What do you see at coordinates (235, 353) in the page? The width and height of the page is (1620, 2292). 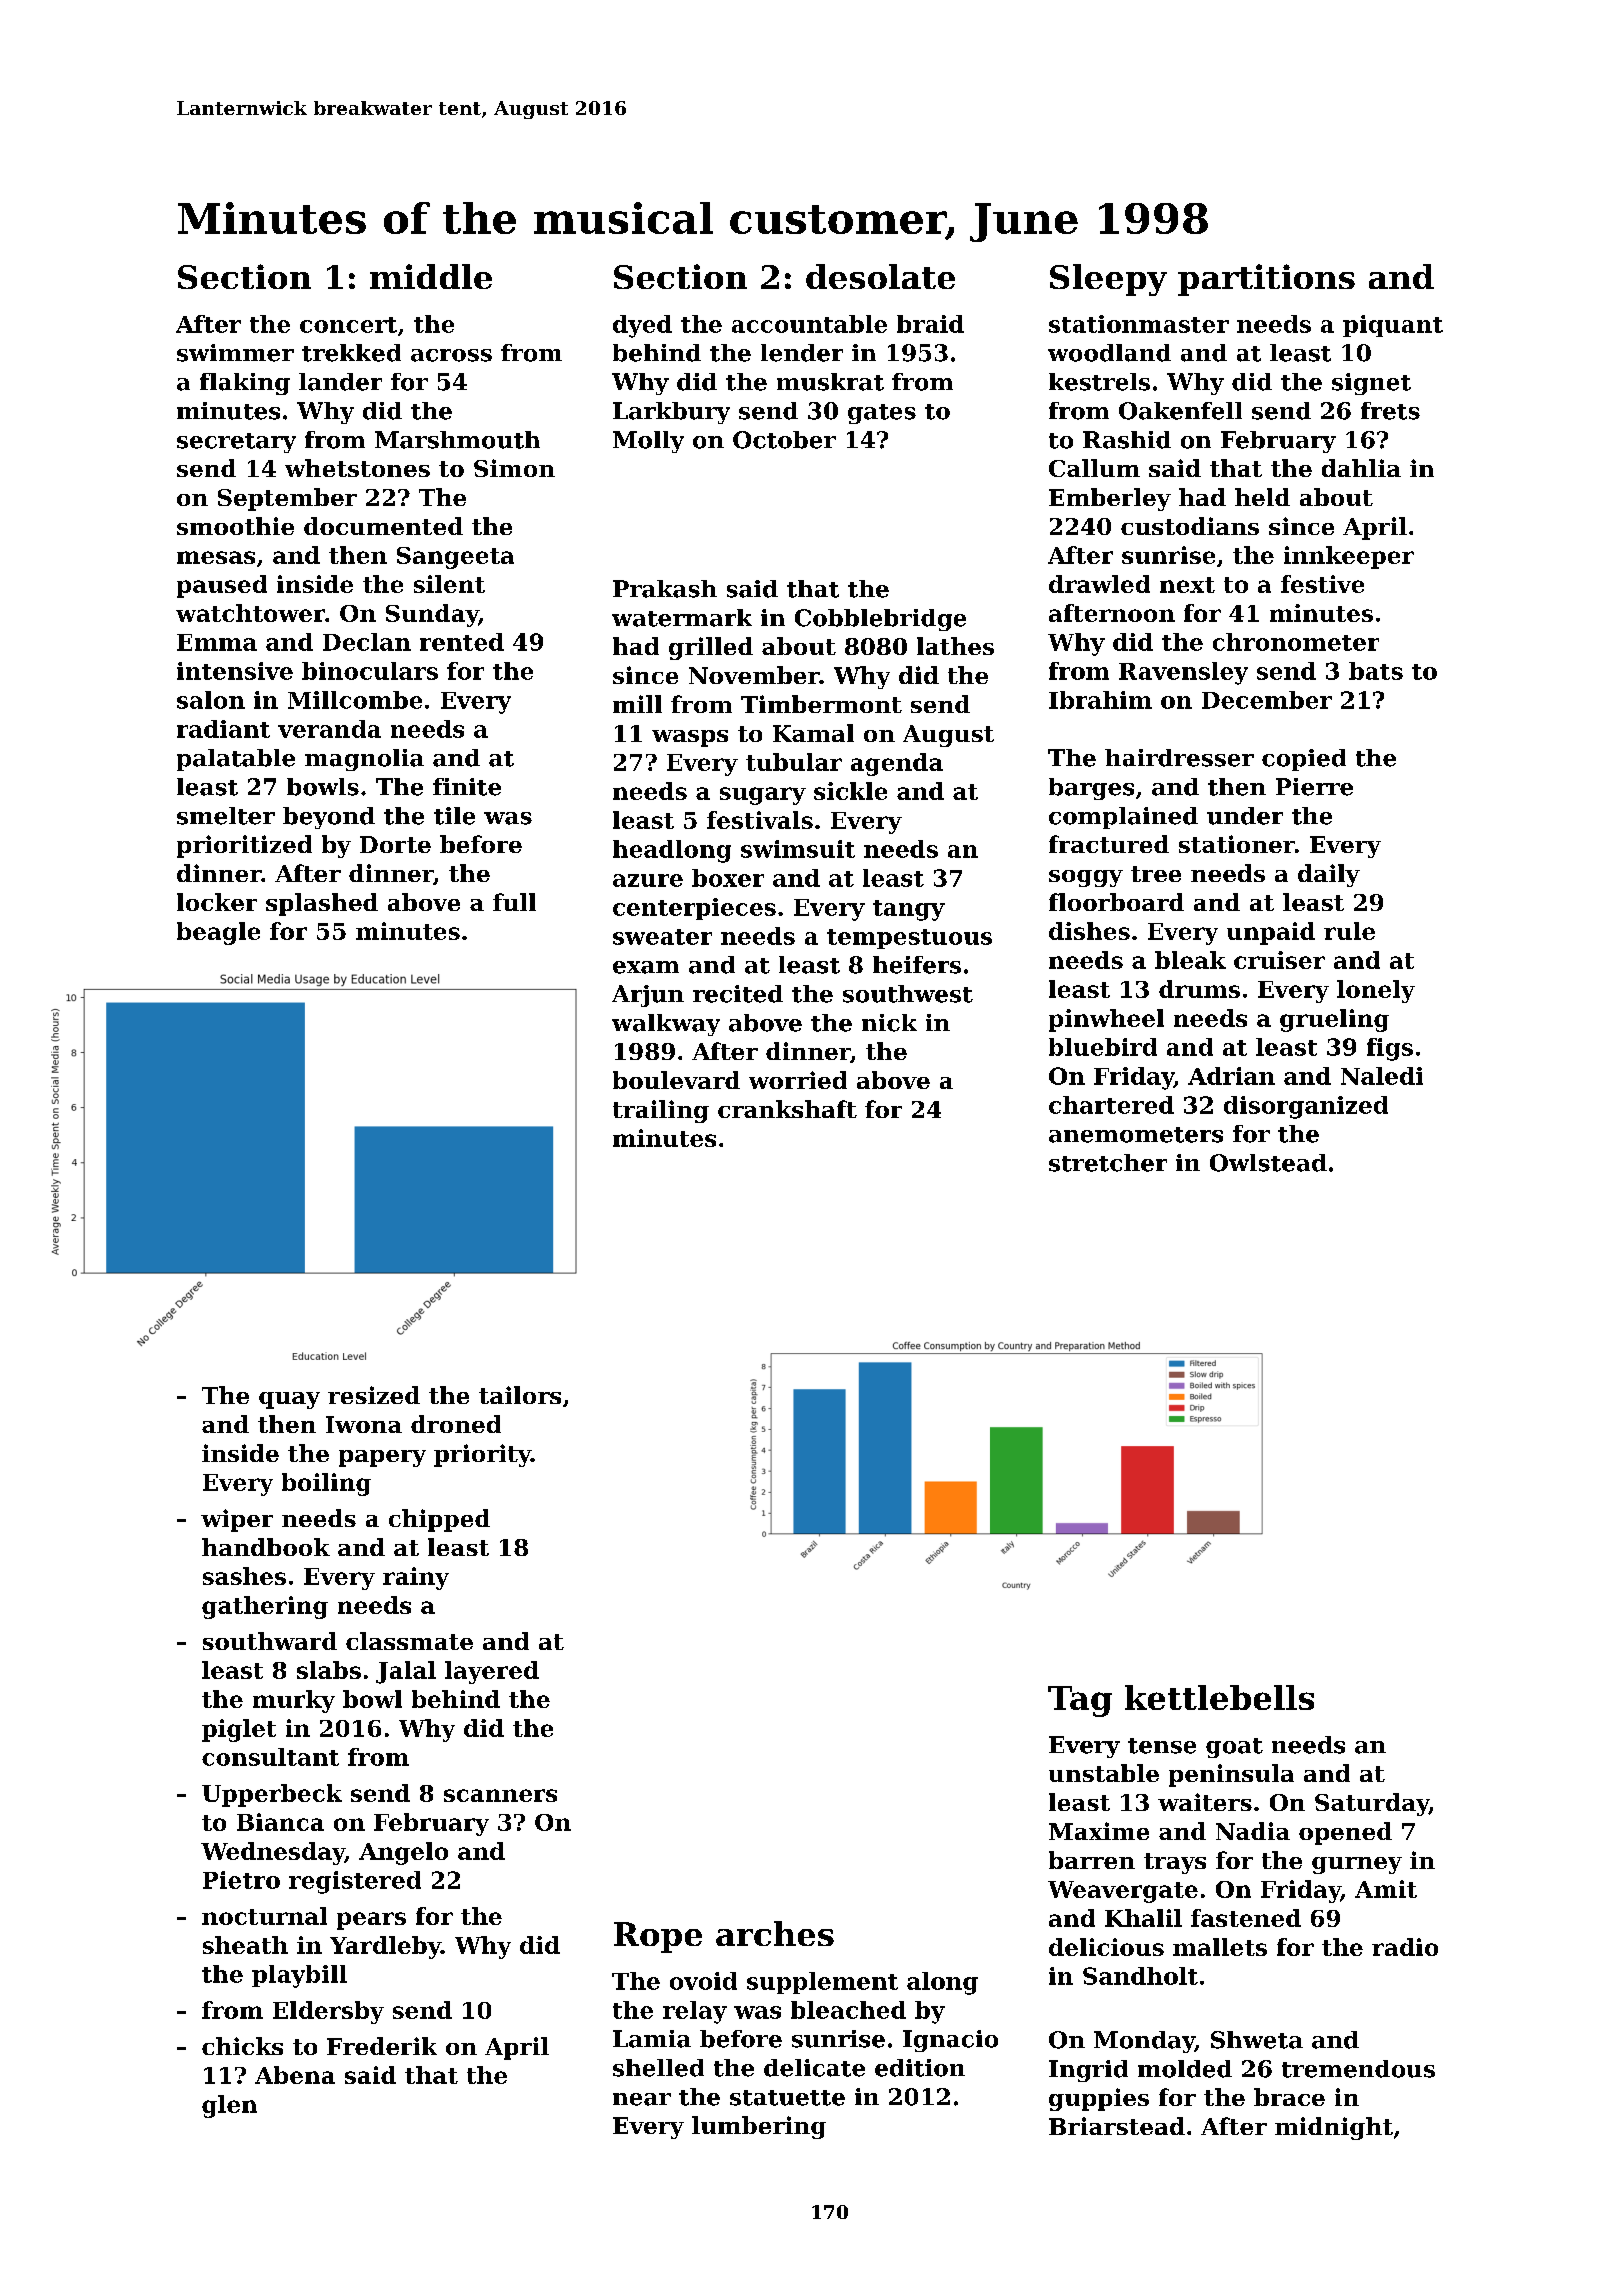 I see `swimmer` at bounding box center [235, 353].
